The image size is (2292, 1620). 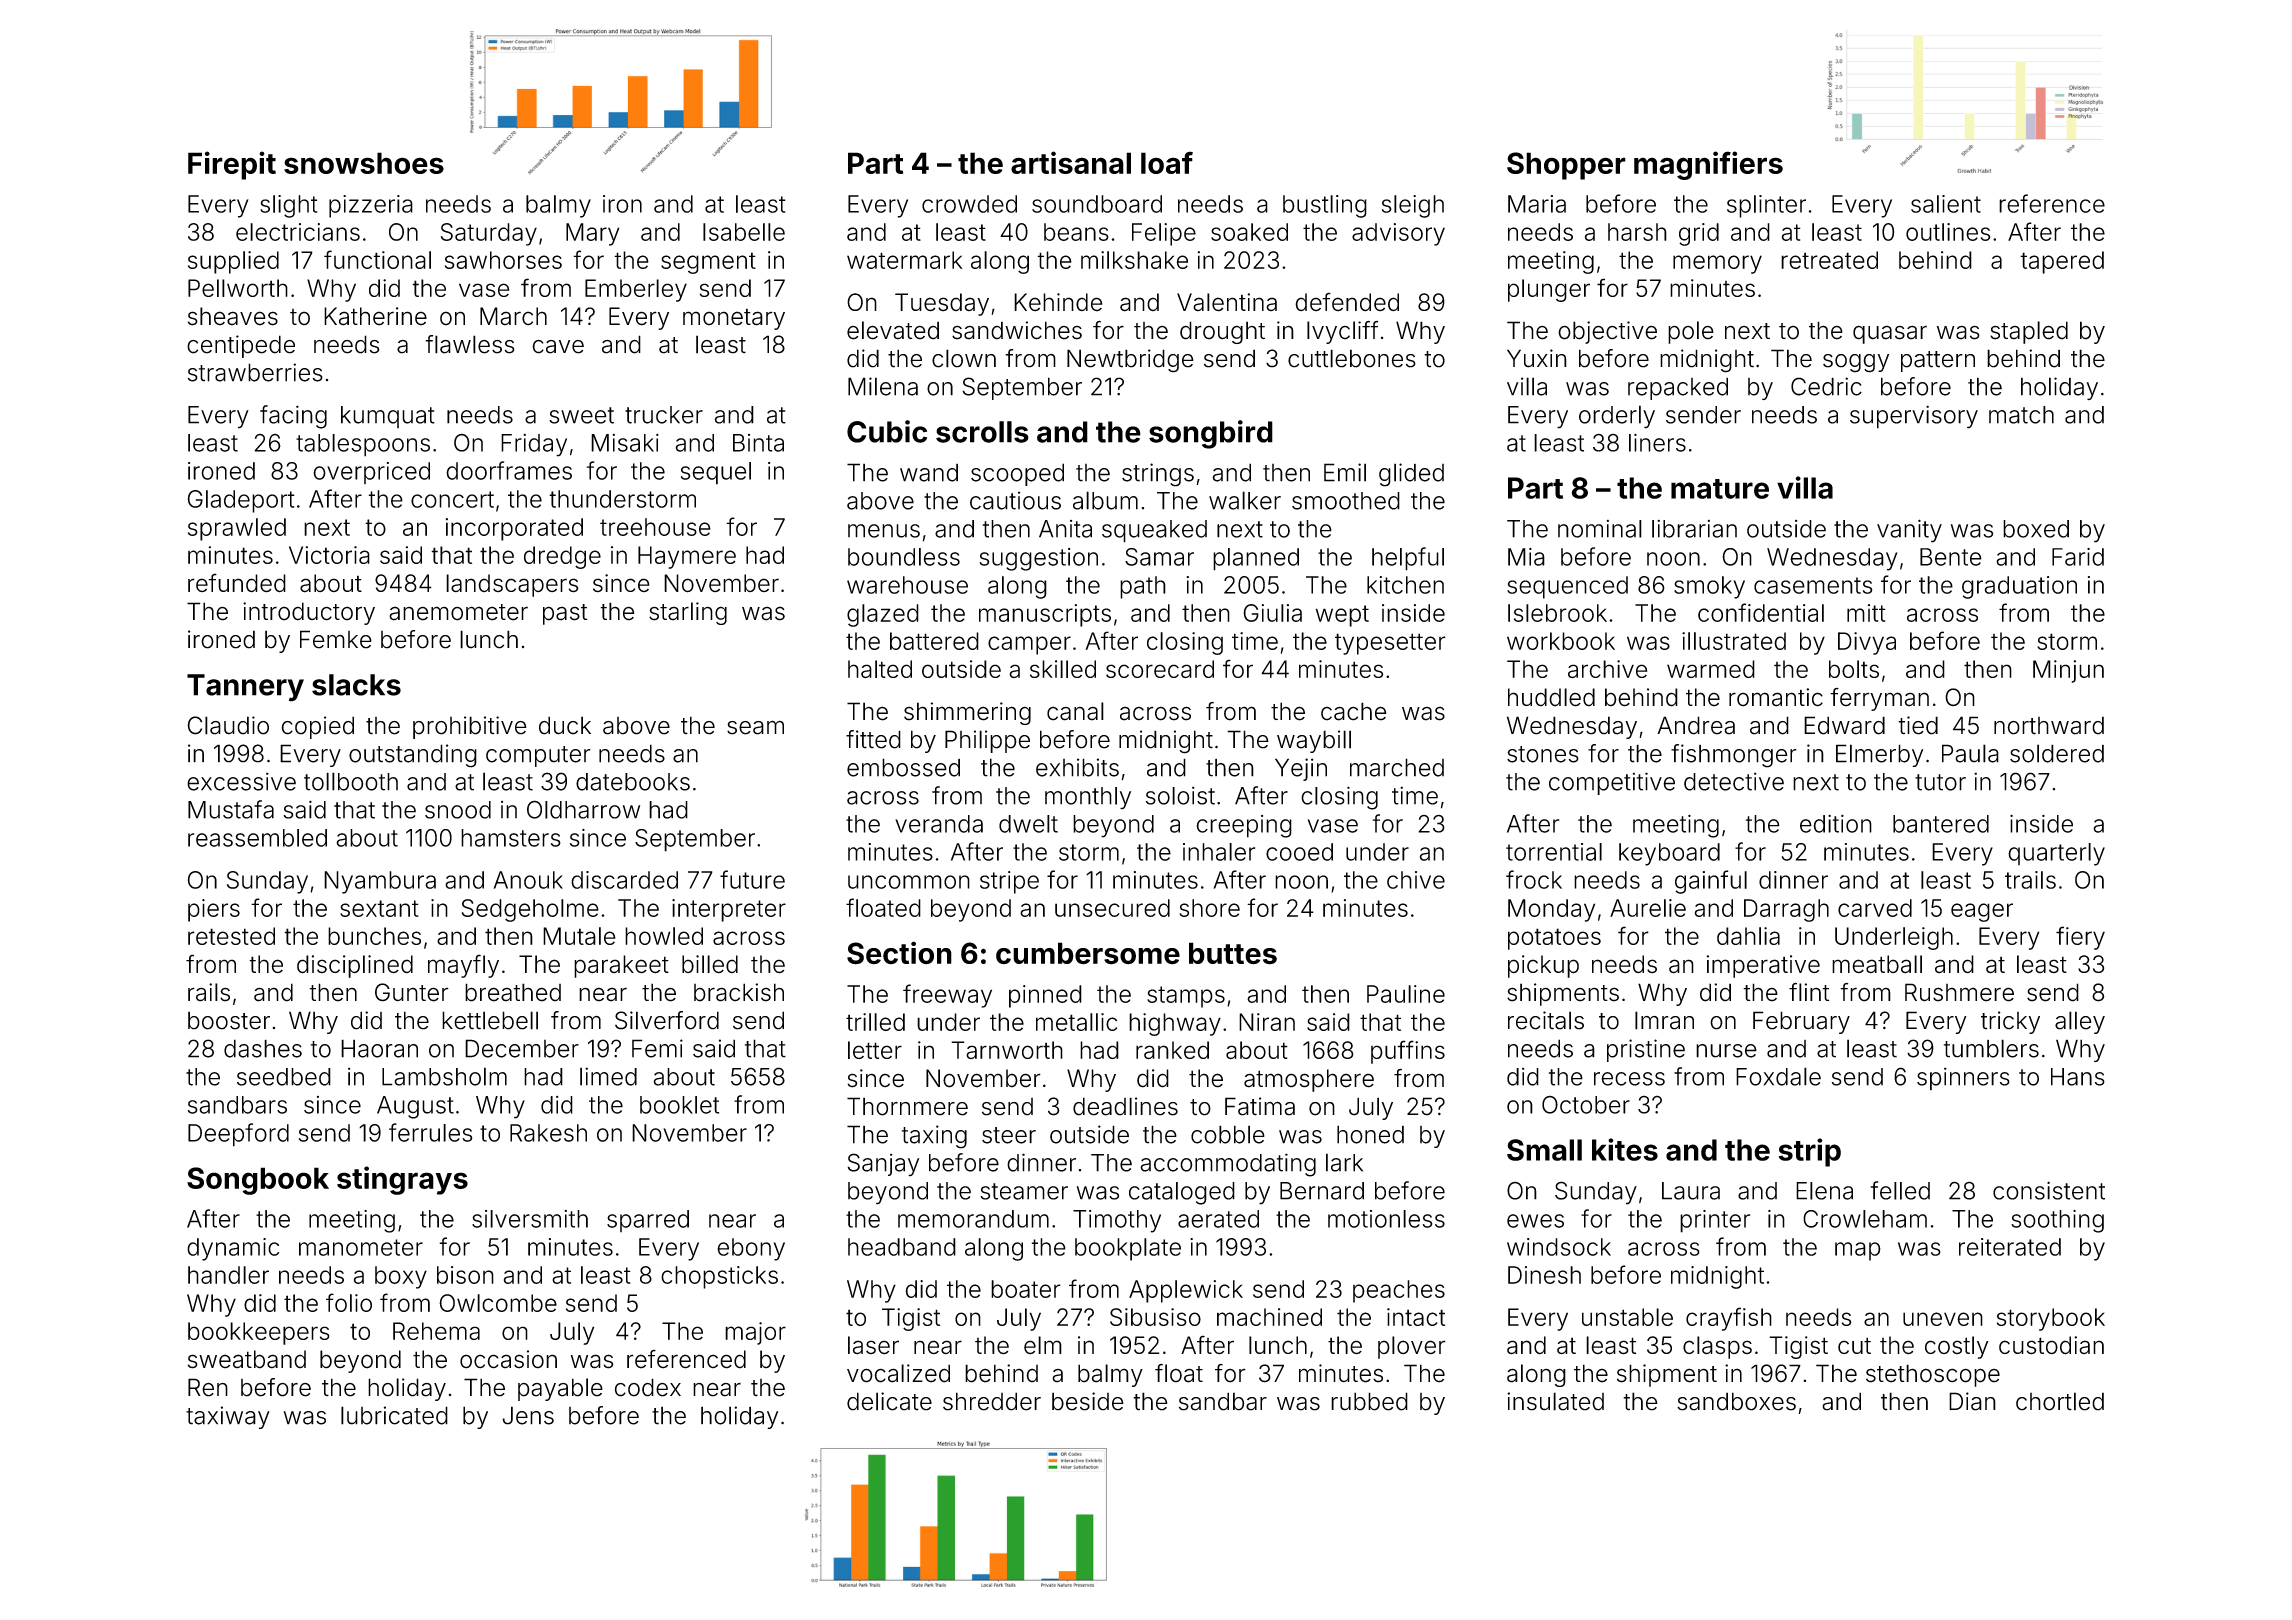 What do you see at coordinates (2060, 1401) in the screenshot?
I see `chortled` at bounding box center [2060, 1401].
